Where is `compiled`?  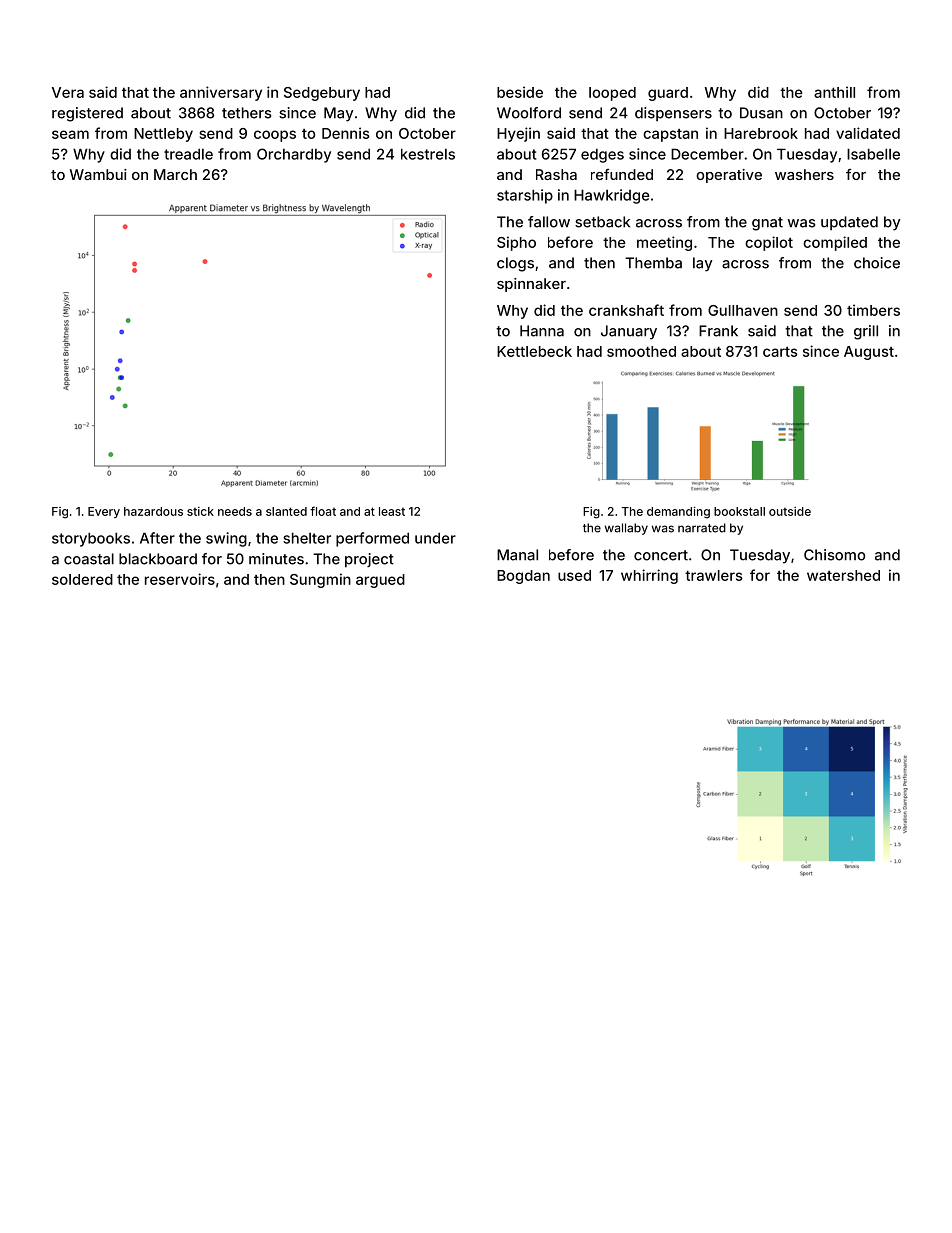 compiled is located at coordinates (835, 243).
